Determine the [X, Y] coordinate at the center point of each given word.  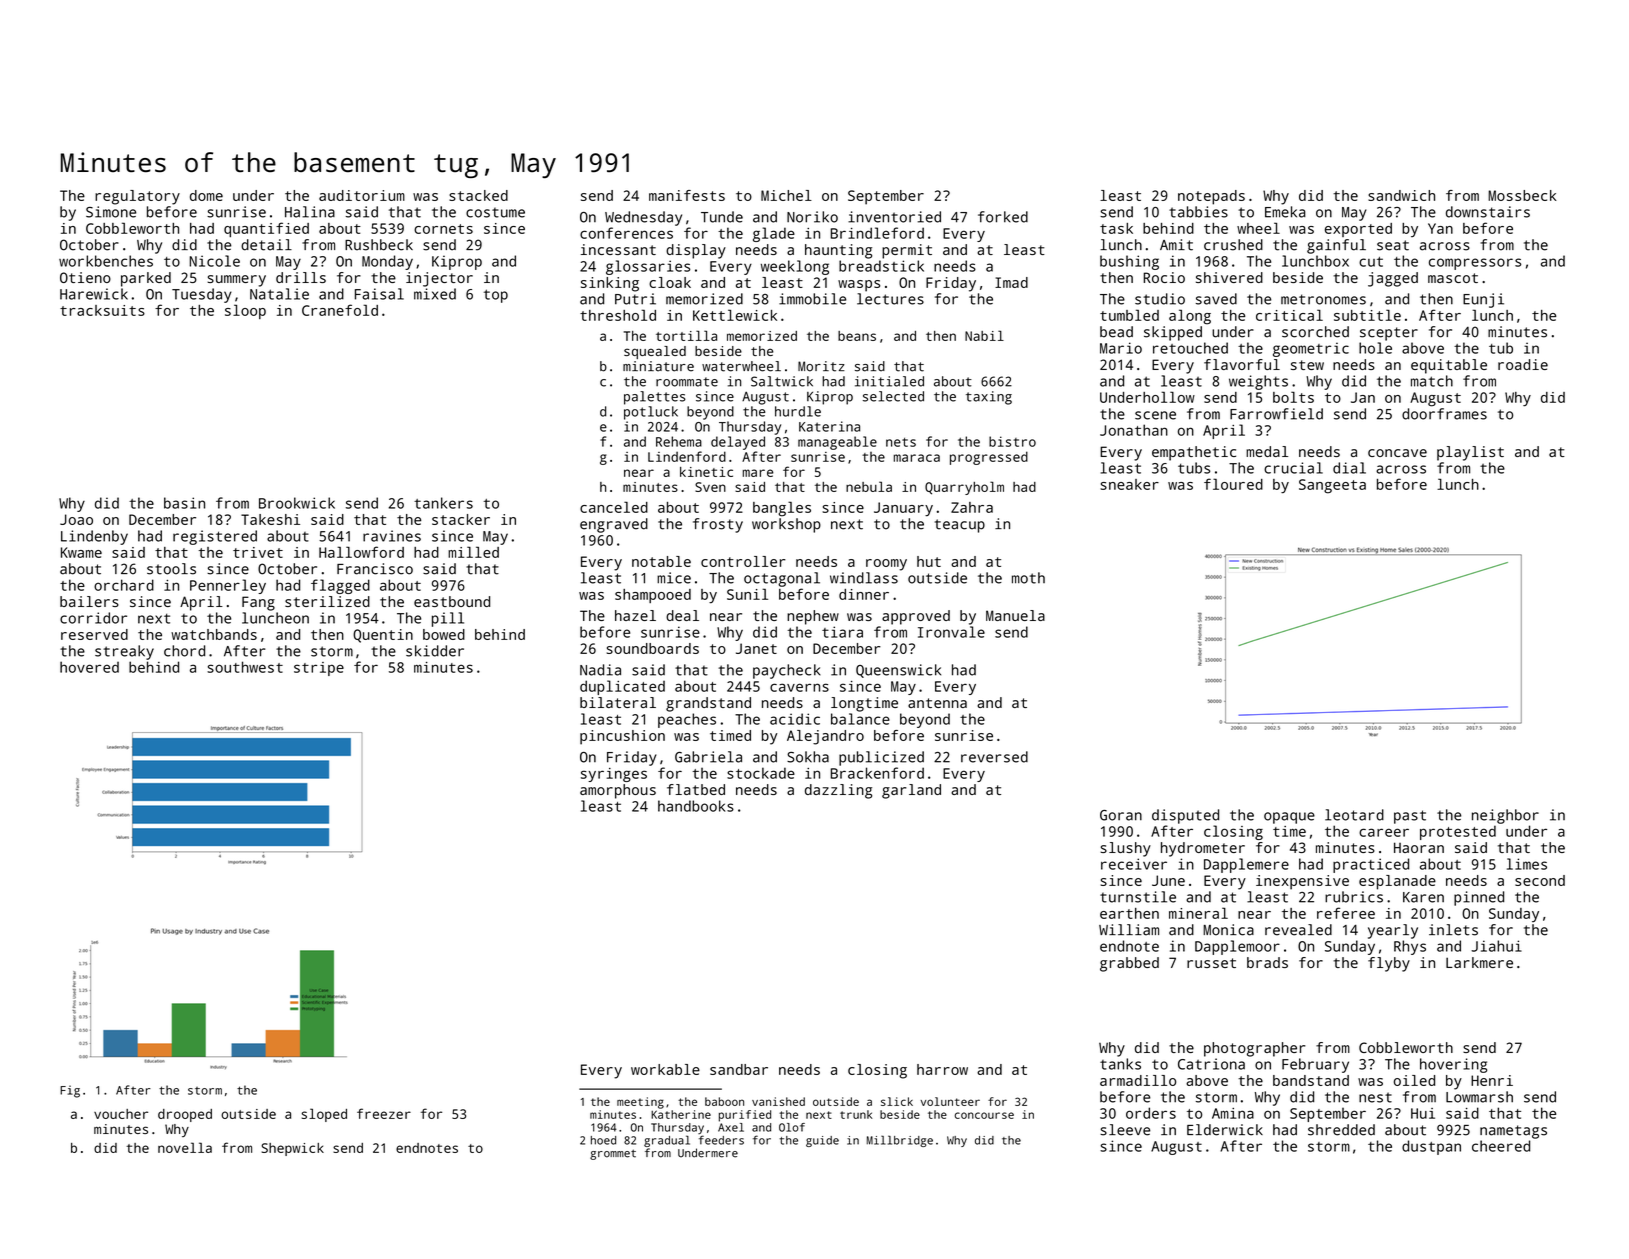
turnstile [1138, 897]
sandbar [739, 1069]
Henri [1492, 1080]
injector [439, 279]
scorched [1315, 332]
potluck [651, 413]
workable [665, 1069]
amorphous [618, 791]
